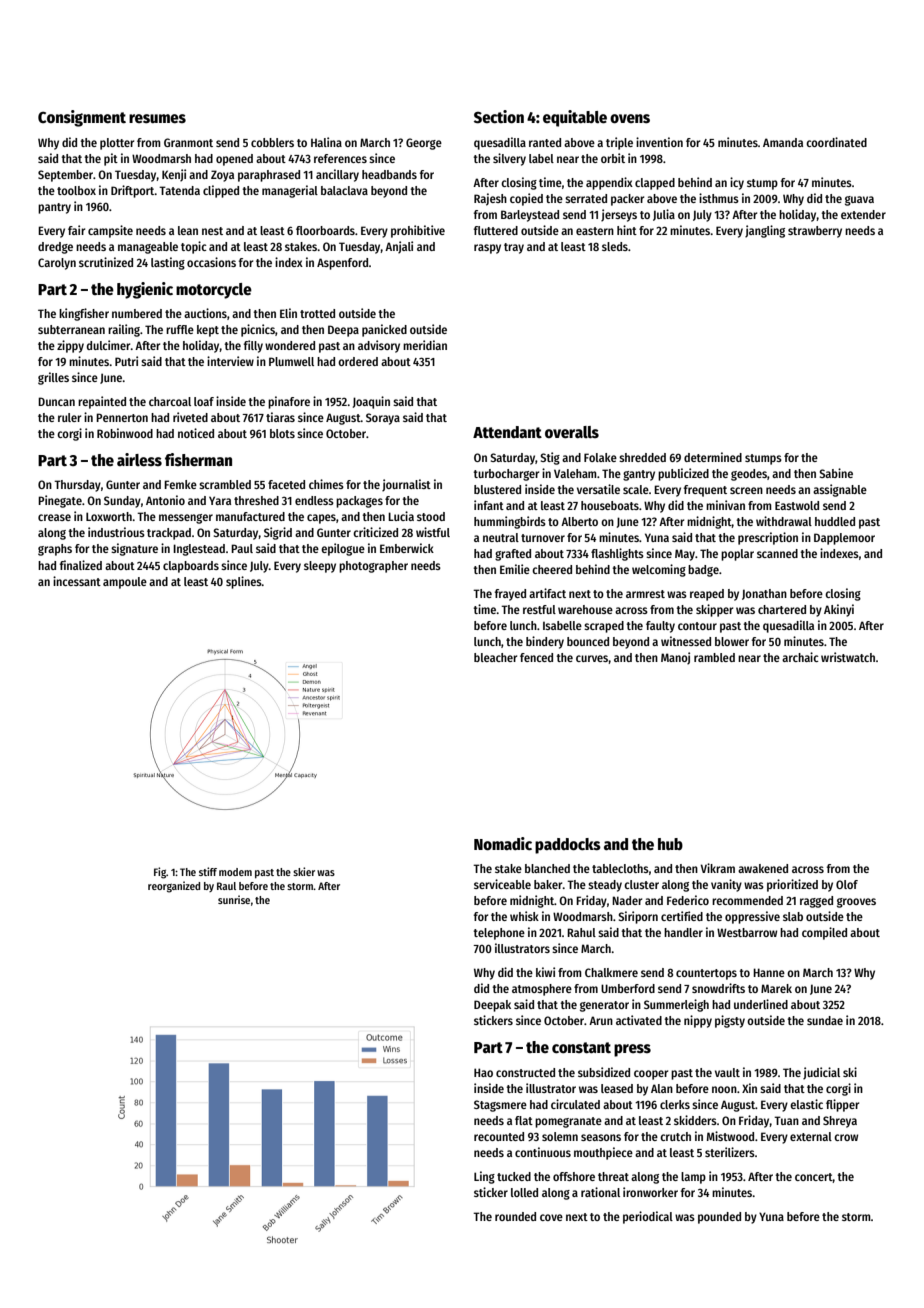  Describe the element at coordinates (282, 433) in the screenshot. I see `blots` at that location.
